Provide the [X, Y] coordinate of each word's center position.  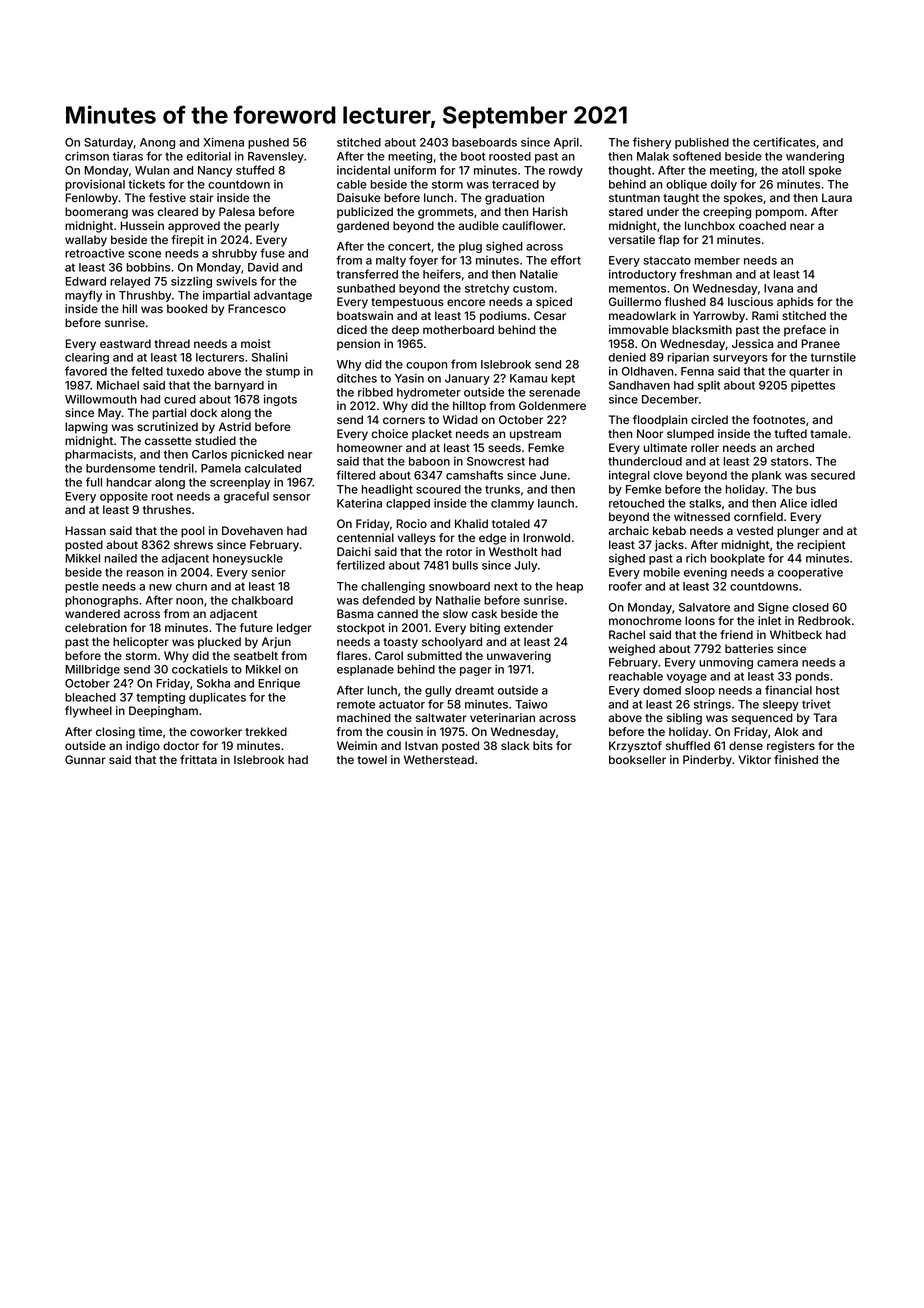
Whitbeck [796, 634]
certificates [784, 142]
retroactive [95, 253]
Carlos [209, 454]
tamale [828, 433]
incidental [363, 170]
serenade [554, 392]
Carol [389, 655]
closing [115, 733]
